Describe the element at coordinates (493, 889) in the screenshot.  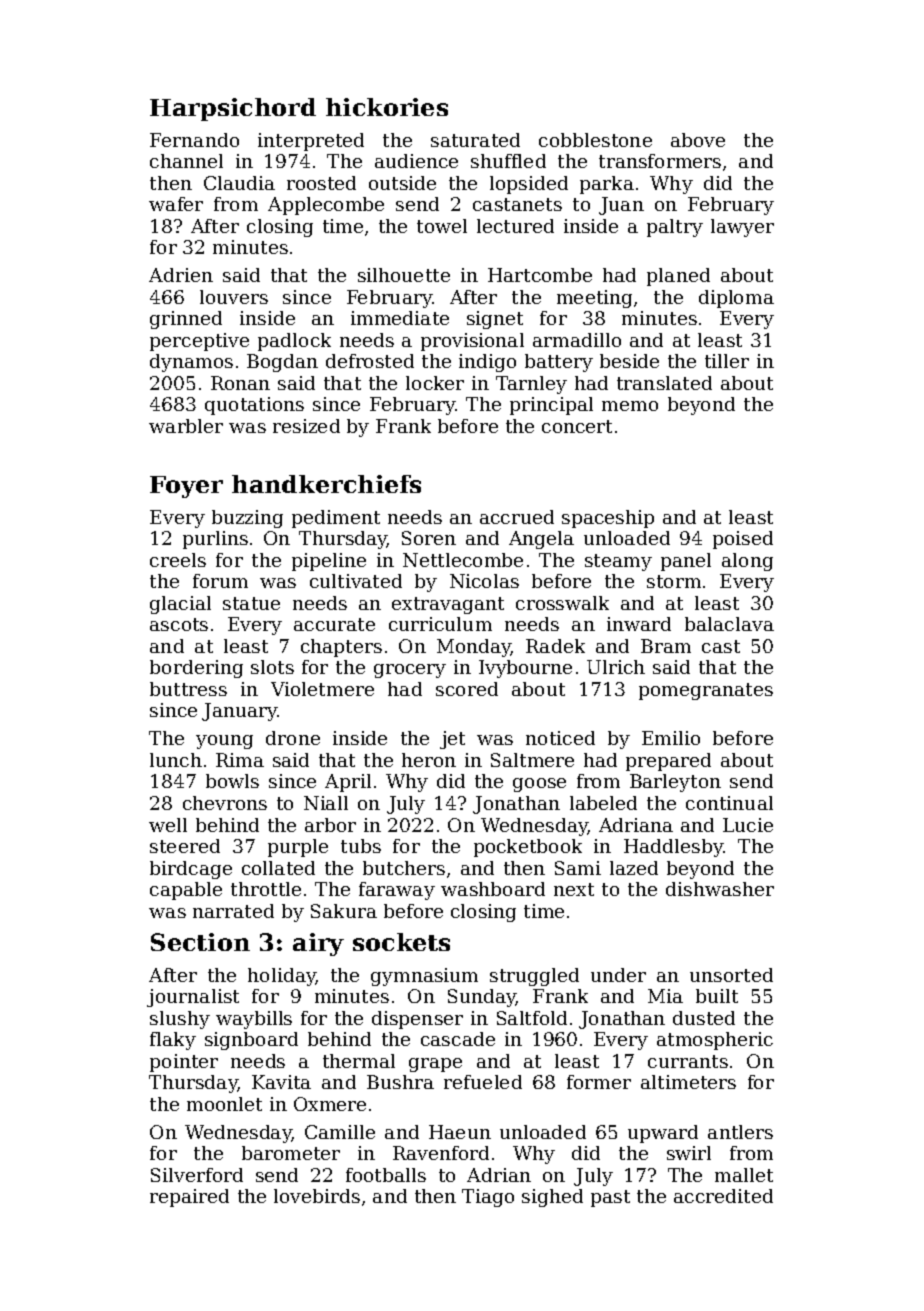
I see `washboard` at that location.
